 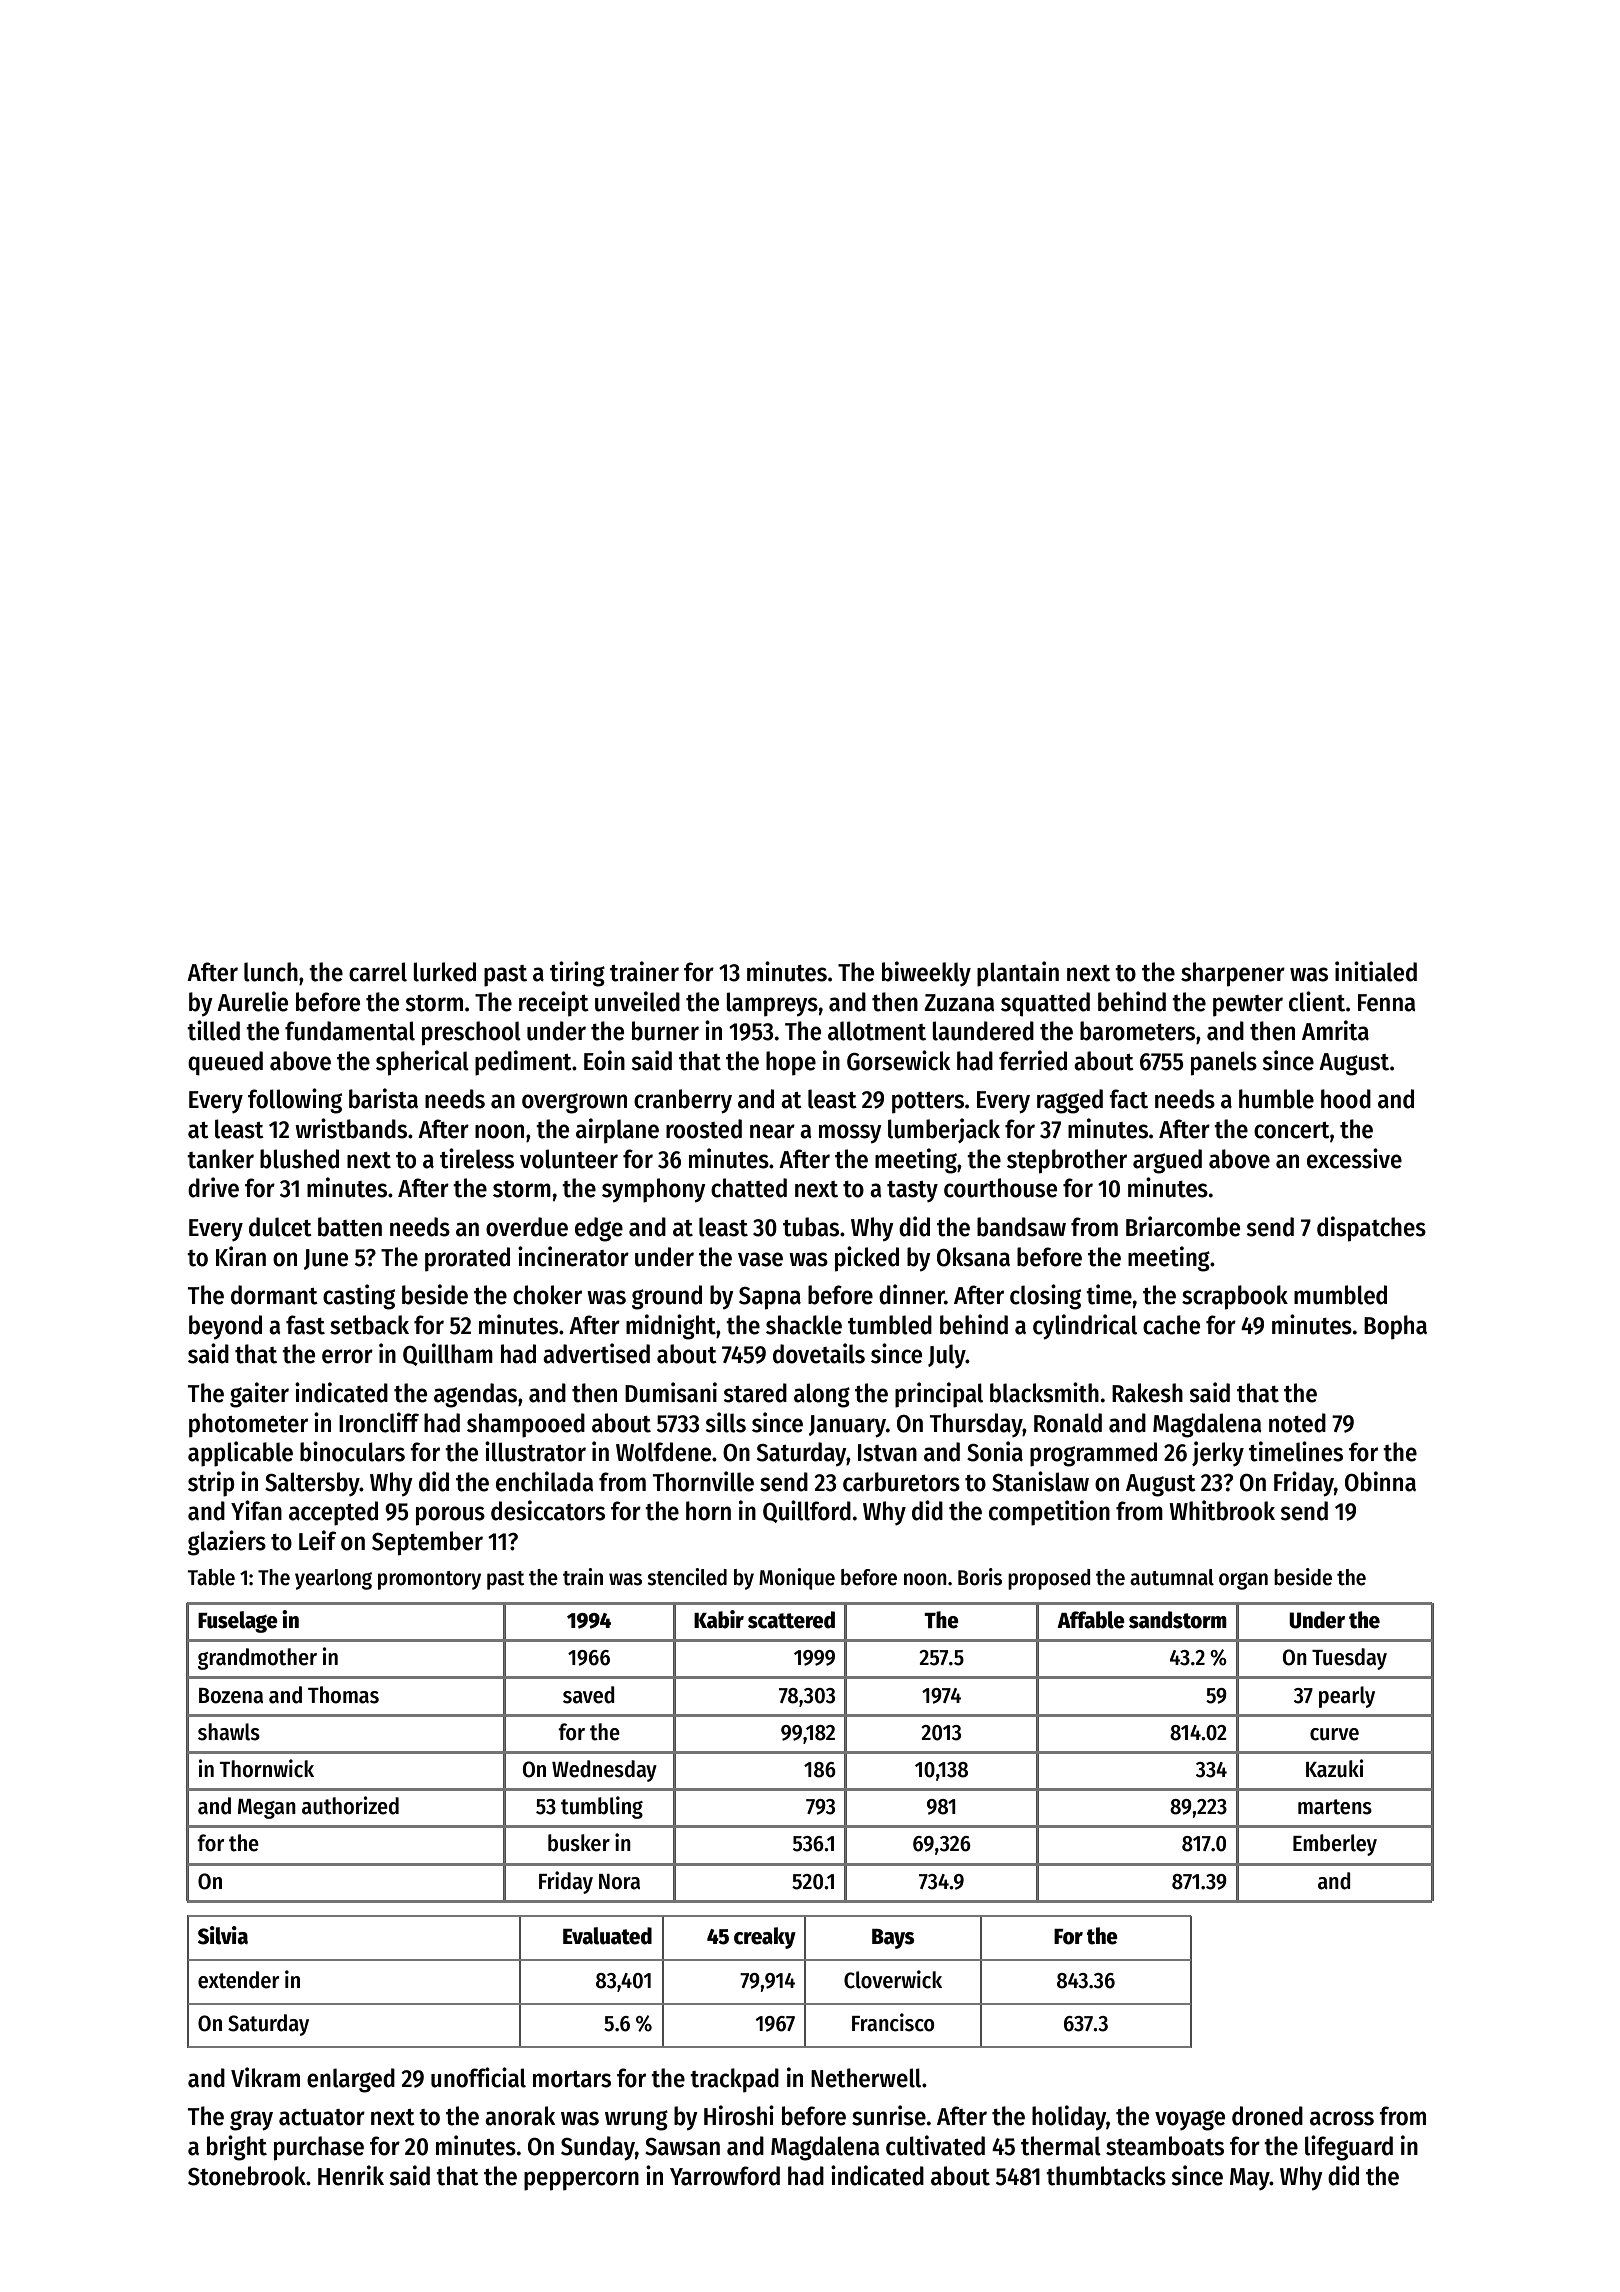 I want to click on porous, so click(x=450, y=1516).
